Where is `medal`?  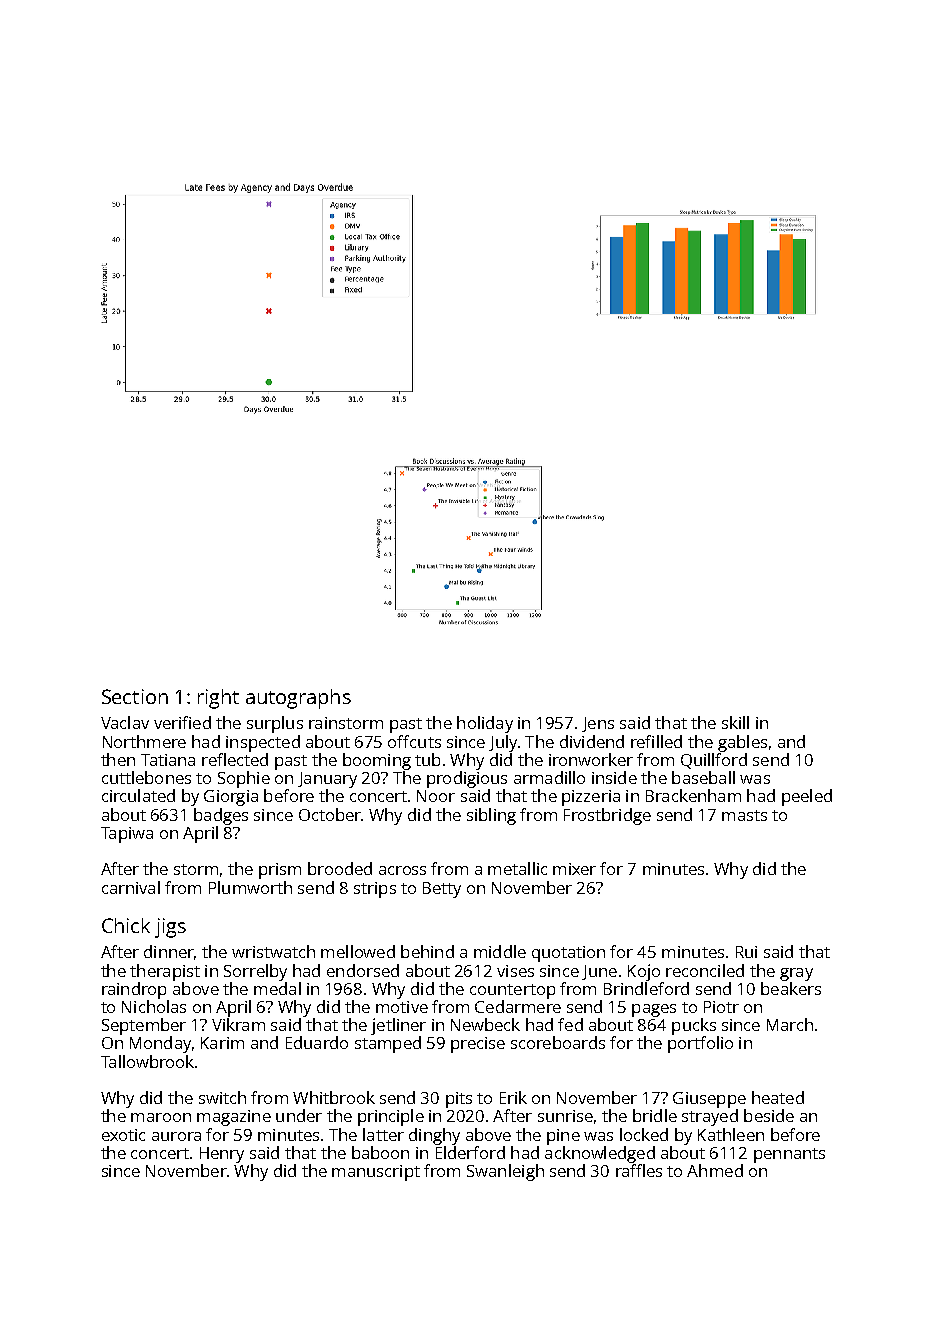
medal is located at coordinates (277, 988).
